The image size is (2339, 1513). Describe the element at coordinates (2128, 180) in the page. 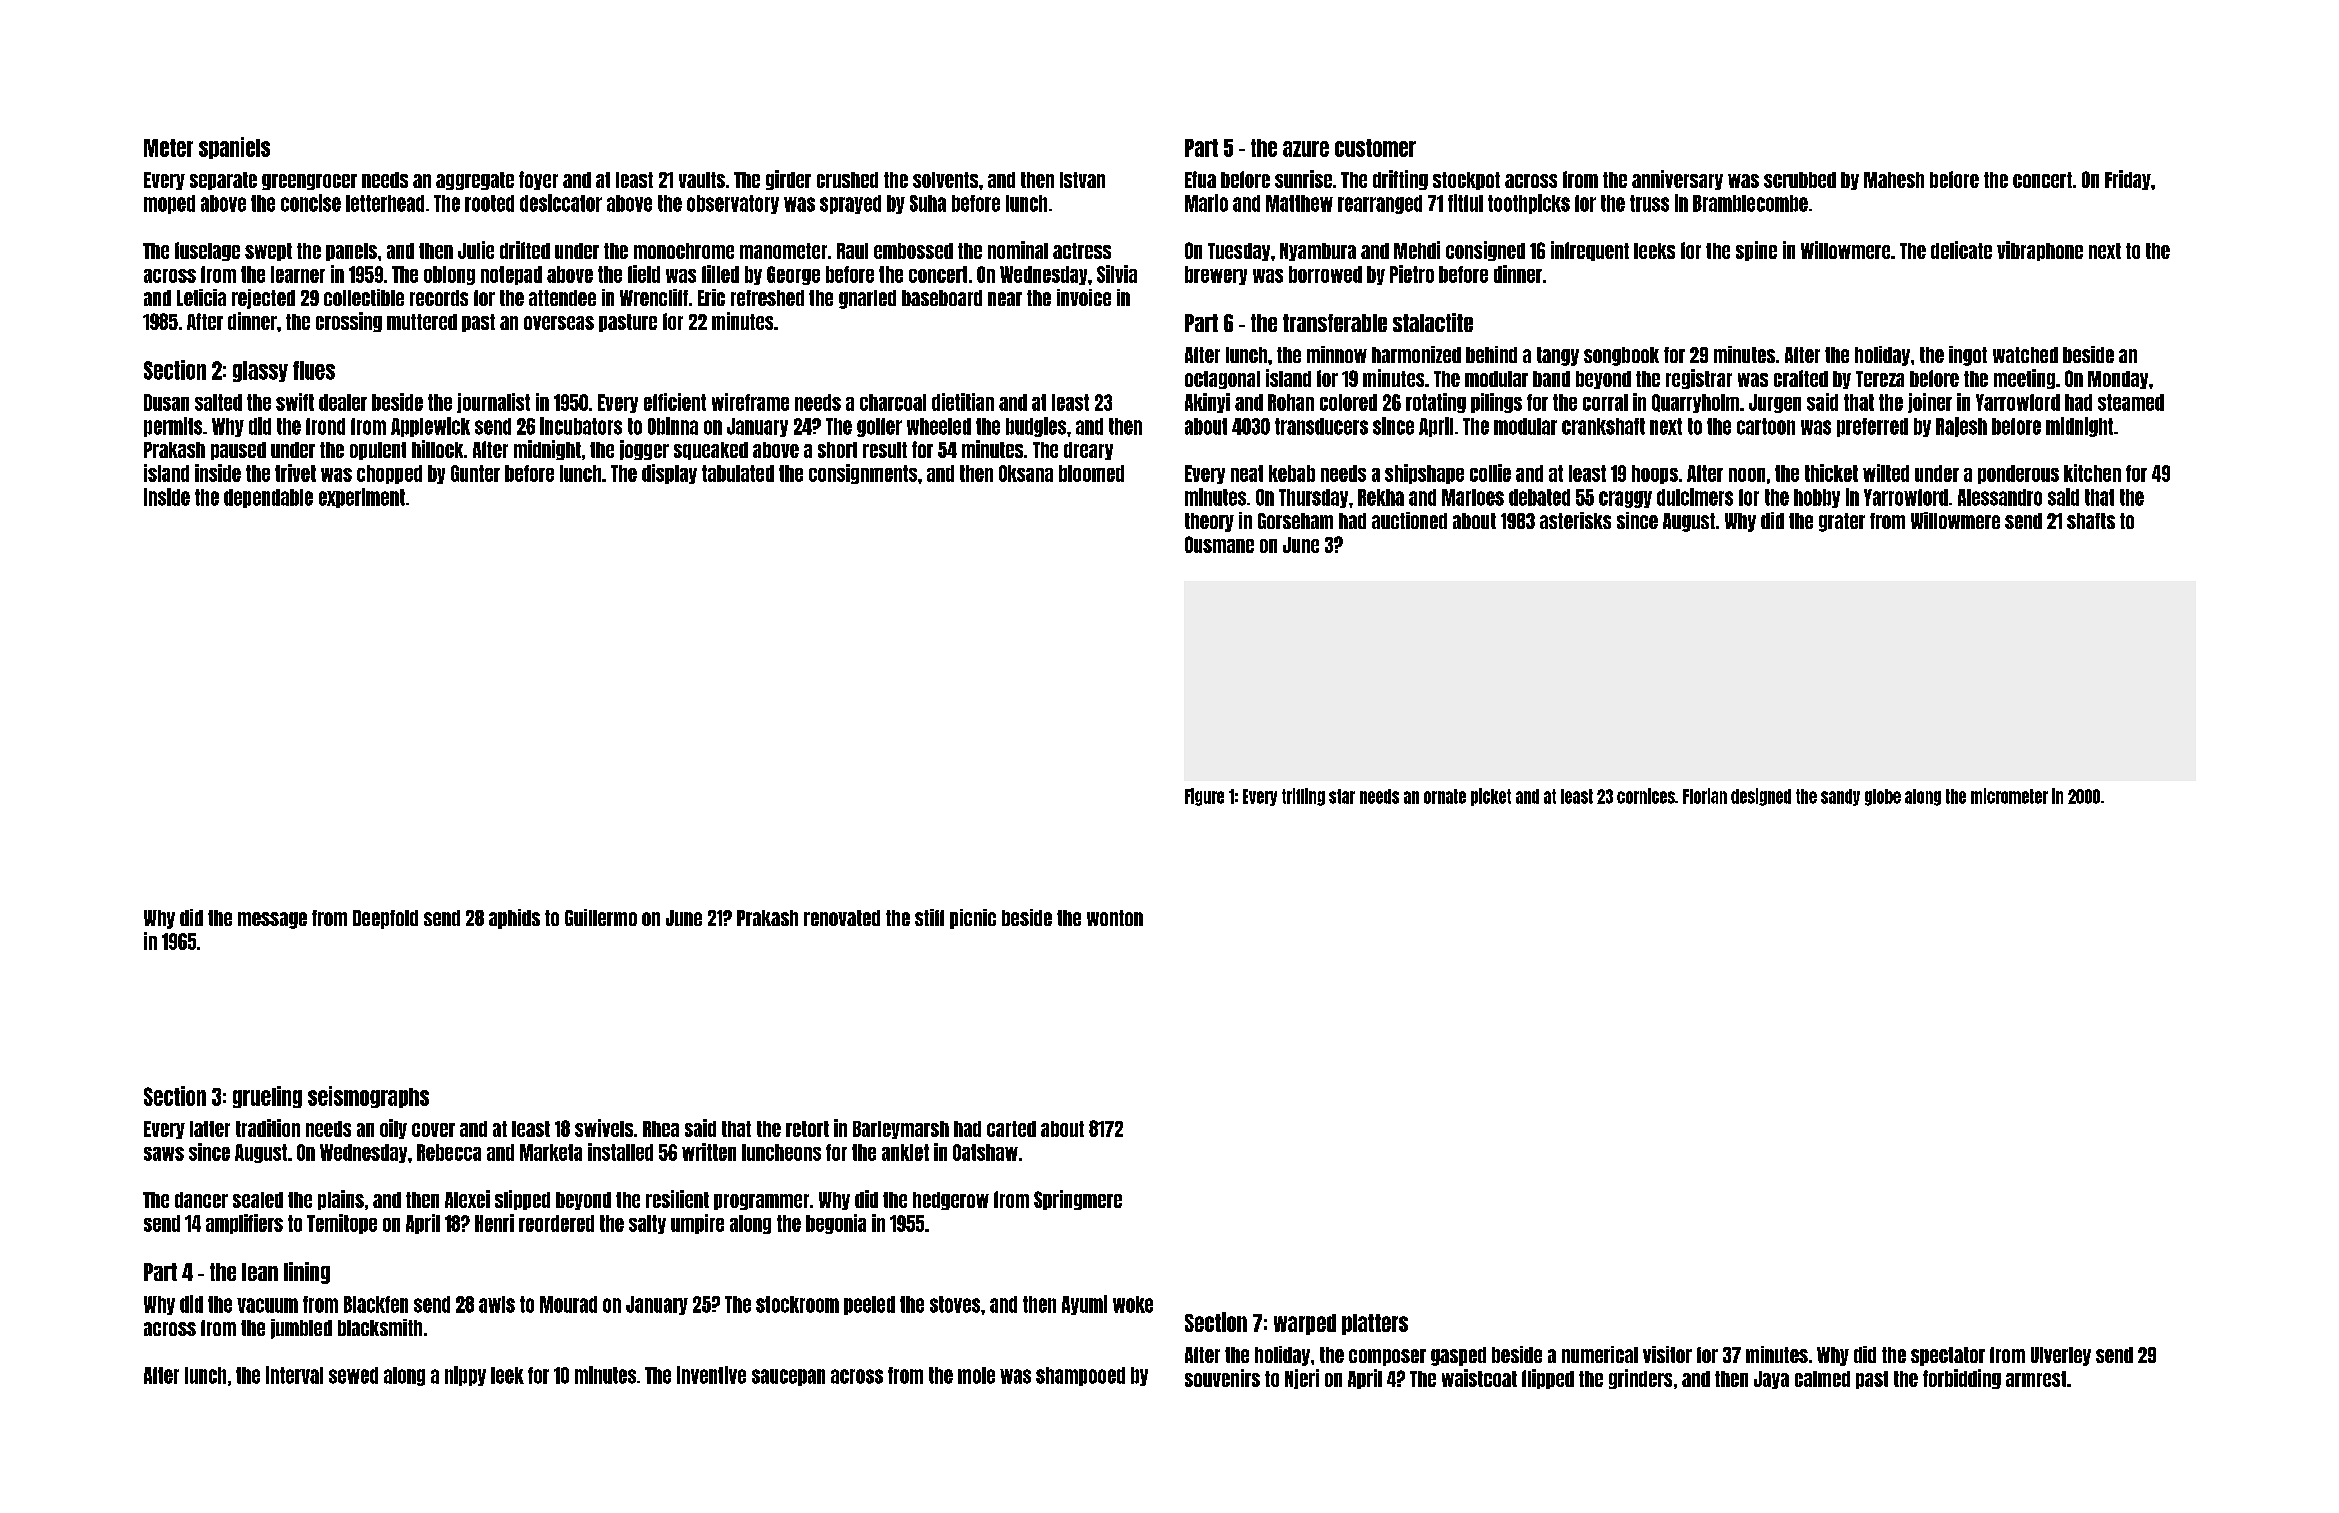

I see `Friday` at that location.
